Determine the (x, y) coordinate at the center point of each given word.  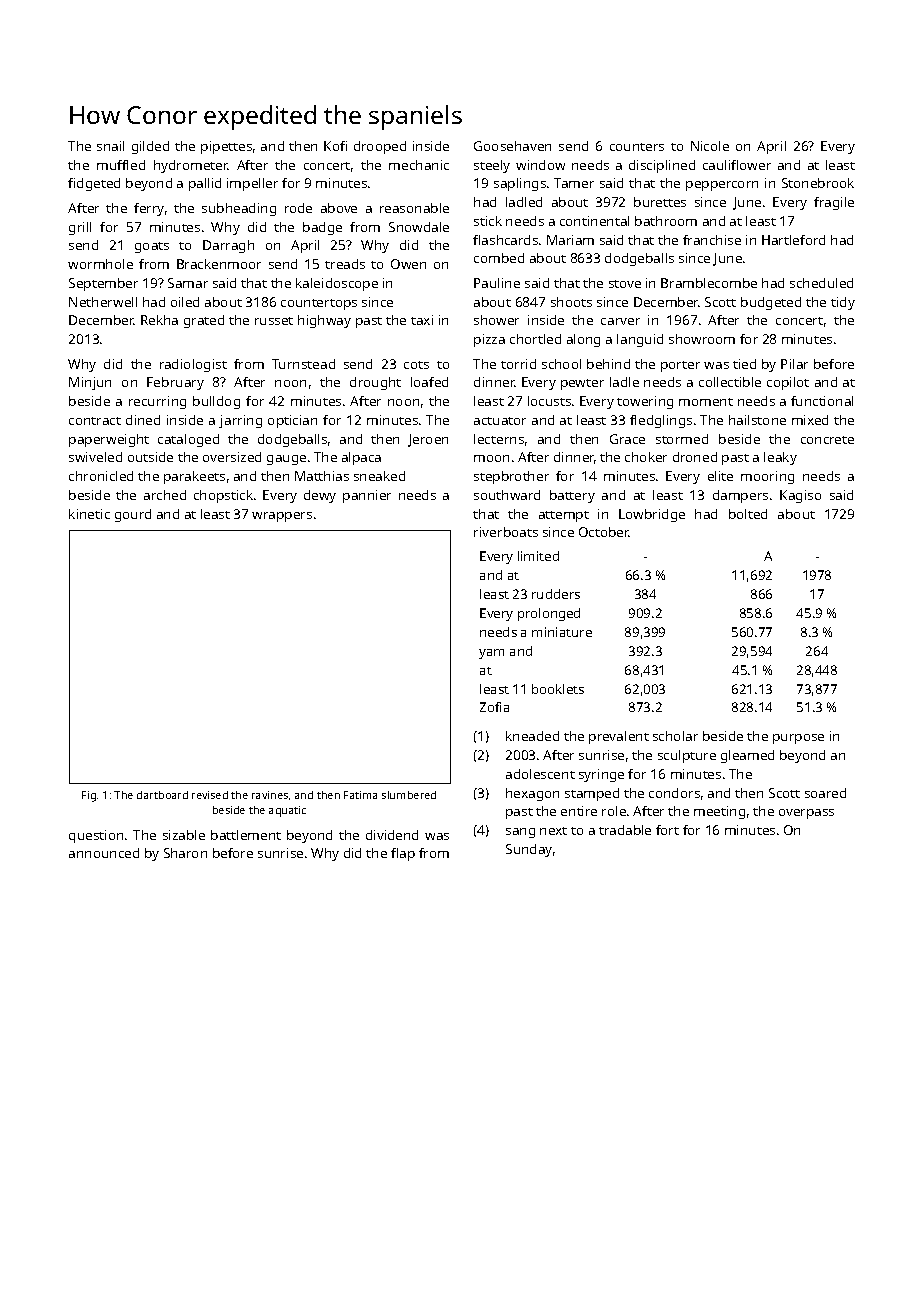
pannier (367, 496)
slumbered (409, 795)
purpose (798, 739)
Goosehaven (512, 146)
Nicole (710, 146)
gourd (133, 515)
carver (620, 321)
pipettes (226, 147)
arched (165, 495)
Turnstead (303, 364)
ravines (270, 795)
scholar (675, 736)
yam (491, 654)
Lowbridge (652, 515)
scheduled (821, 283)
